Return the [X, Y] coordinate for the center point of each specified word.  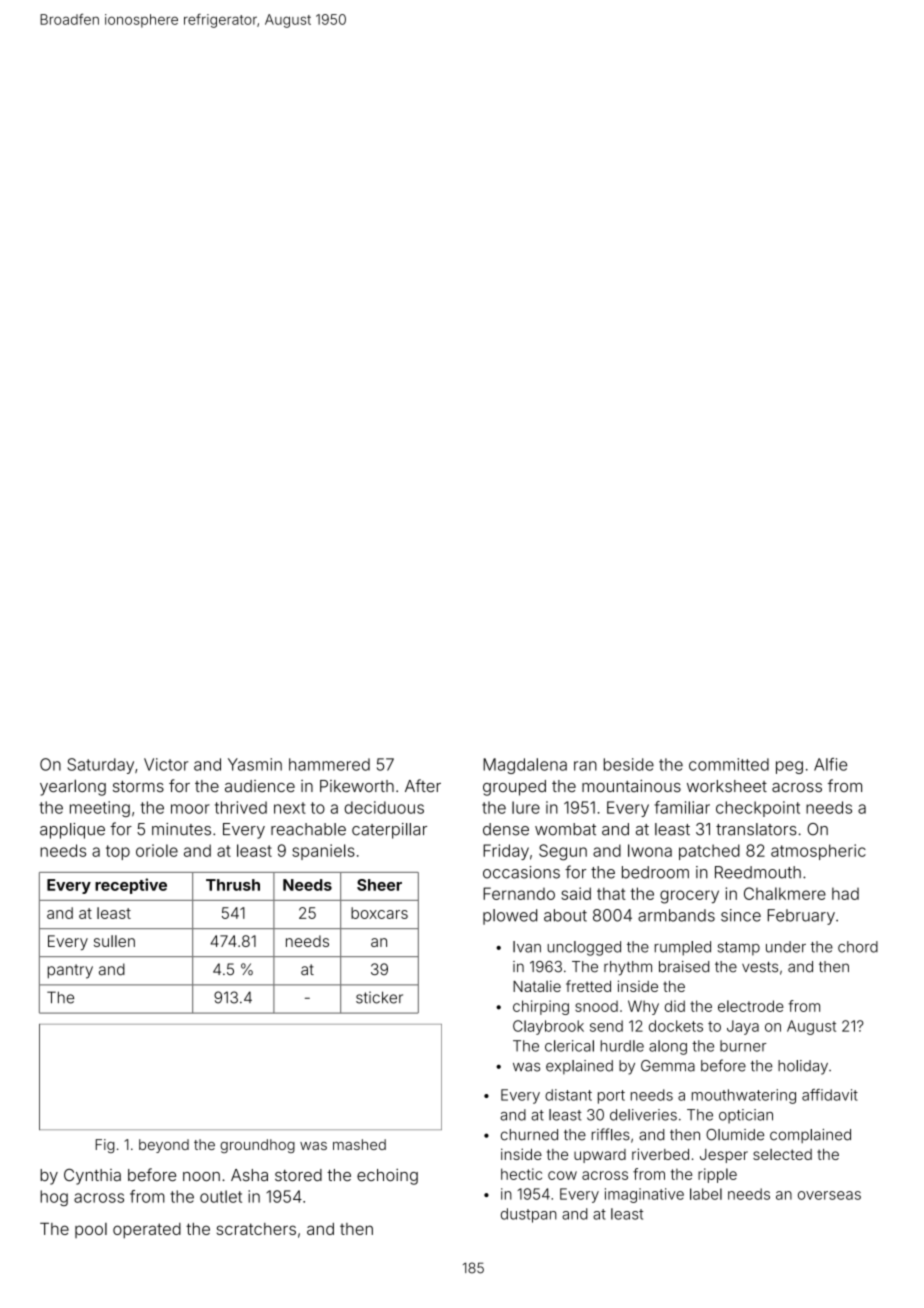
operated [147, 1231]
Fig [105, 1146]
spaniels [323, 852]
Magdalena [525, 766]
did [675, 1006]
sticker [379, 997]
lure [526, 807]
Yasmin [255, 764]
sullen [114, 941]
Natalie [537, 986]
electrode [751, 1006]
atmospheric [818, 852]
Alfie [830, 764]
